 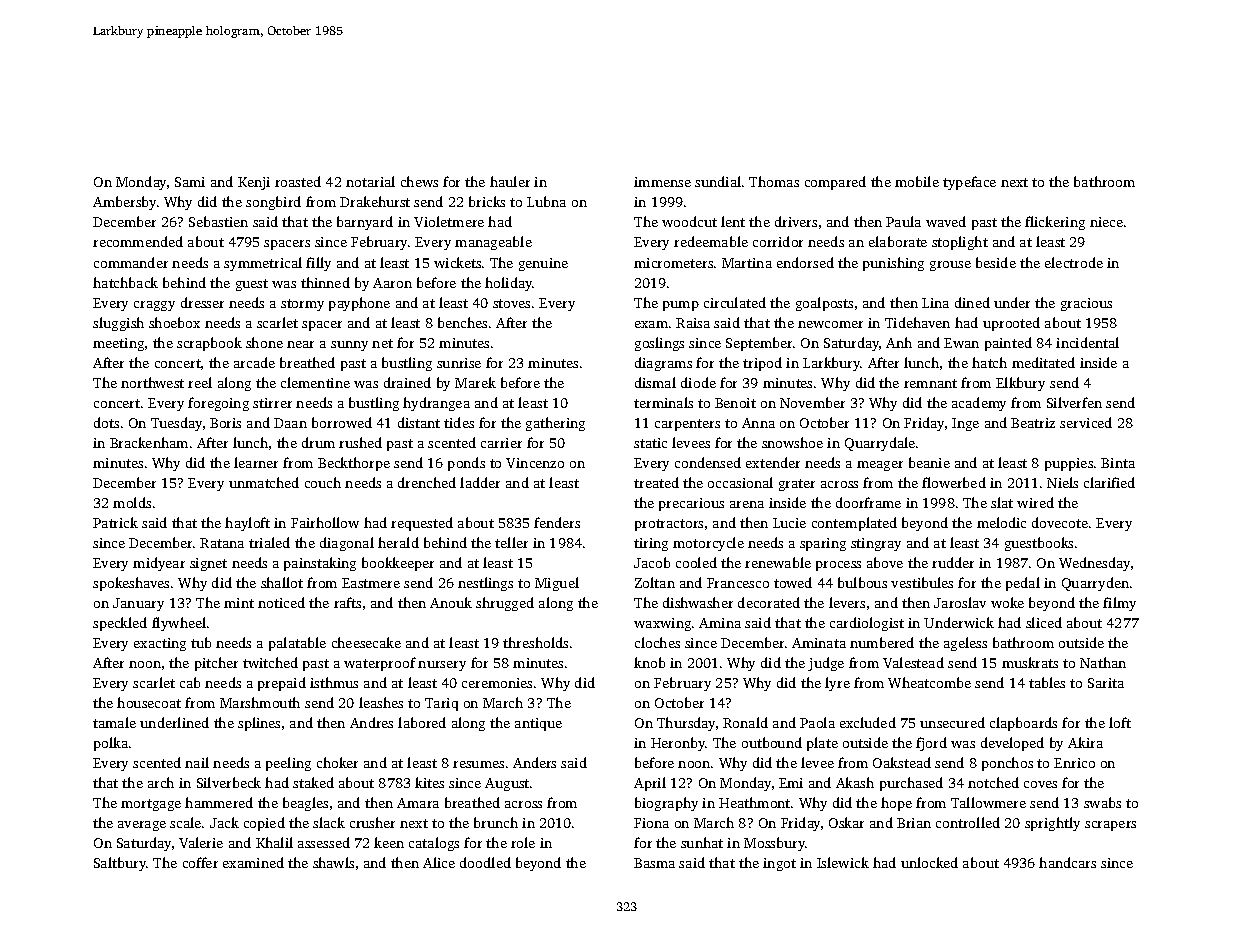 What do you see at coordinates (365, 223) in the screenshot?
I see `barnyard` at bounding box center [365, 223].
